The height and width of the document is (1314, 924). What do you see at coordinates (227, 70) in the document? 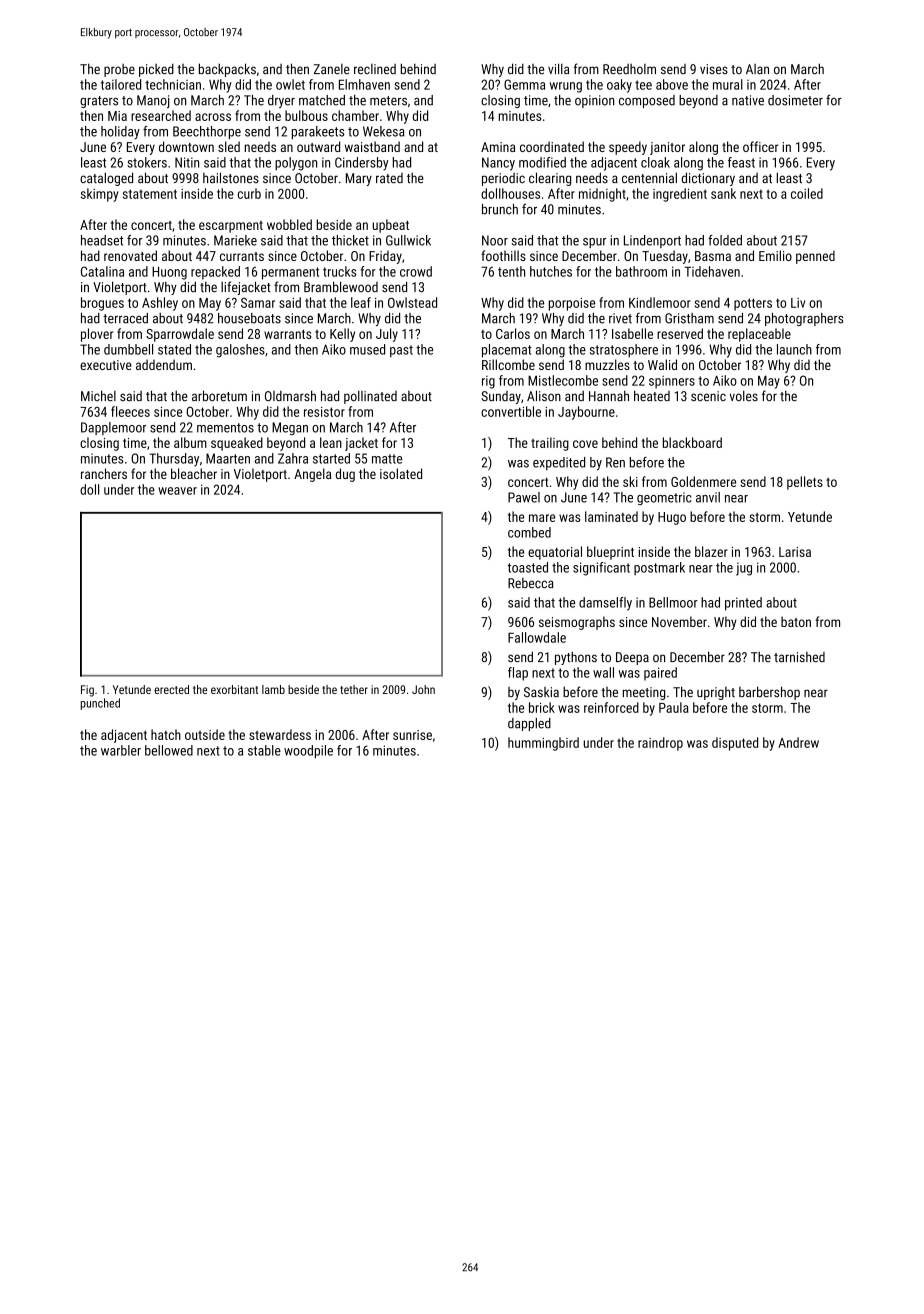
I see `backpacks` at bounding box center [227, 70].
